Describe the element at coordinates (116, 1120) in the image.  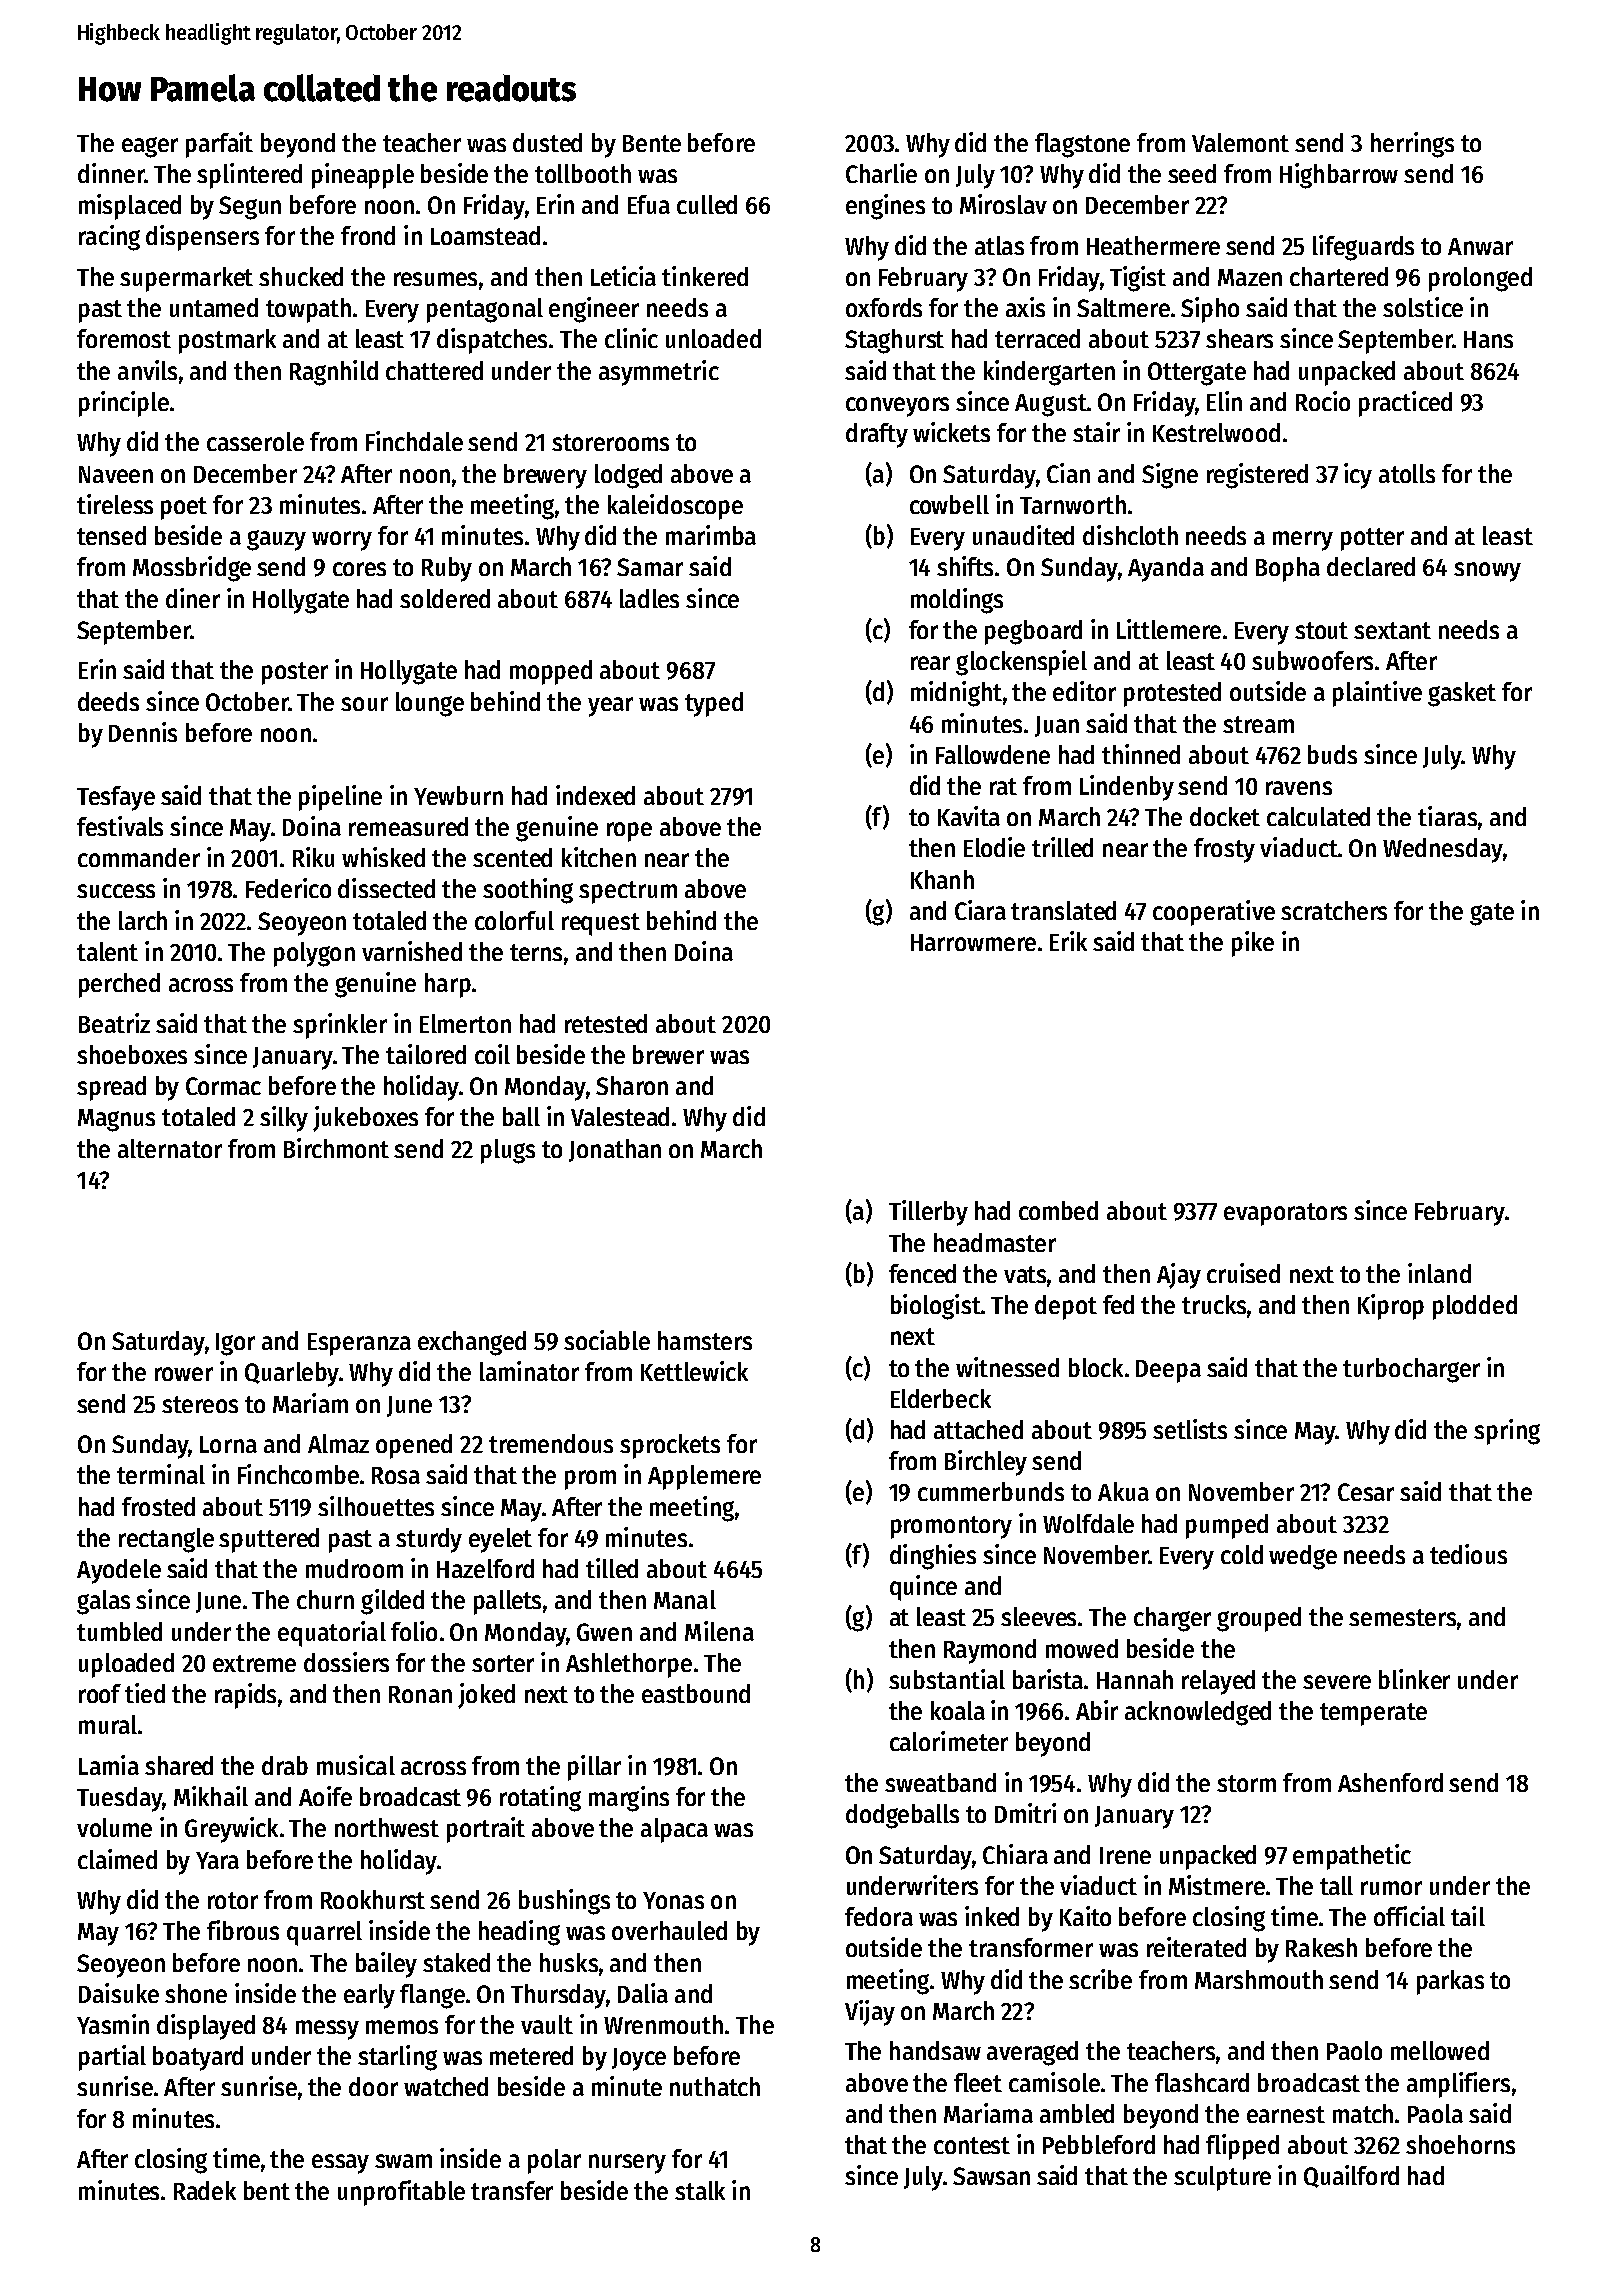
I see `Magnus` at that location.
